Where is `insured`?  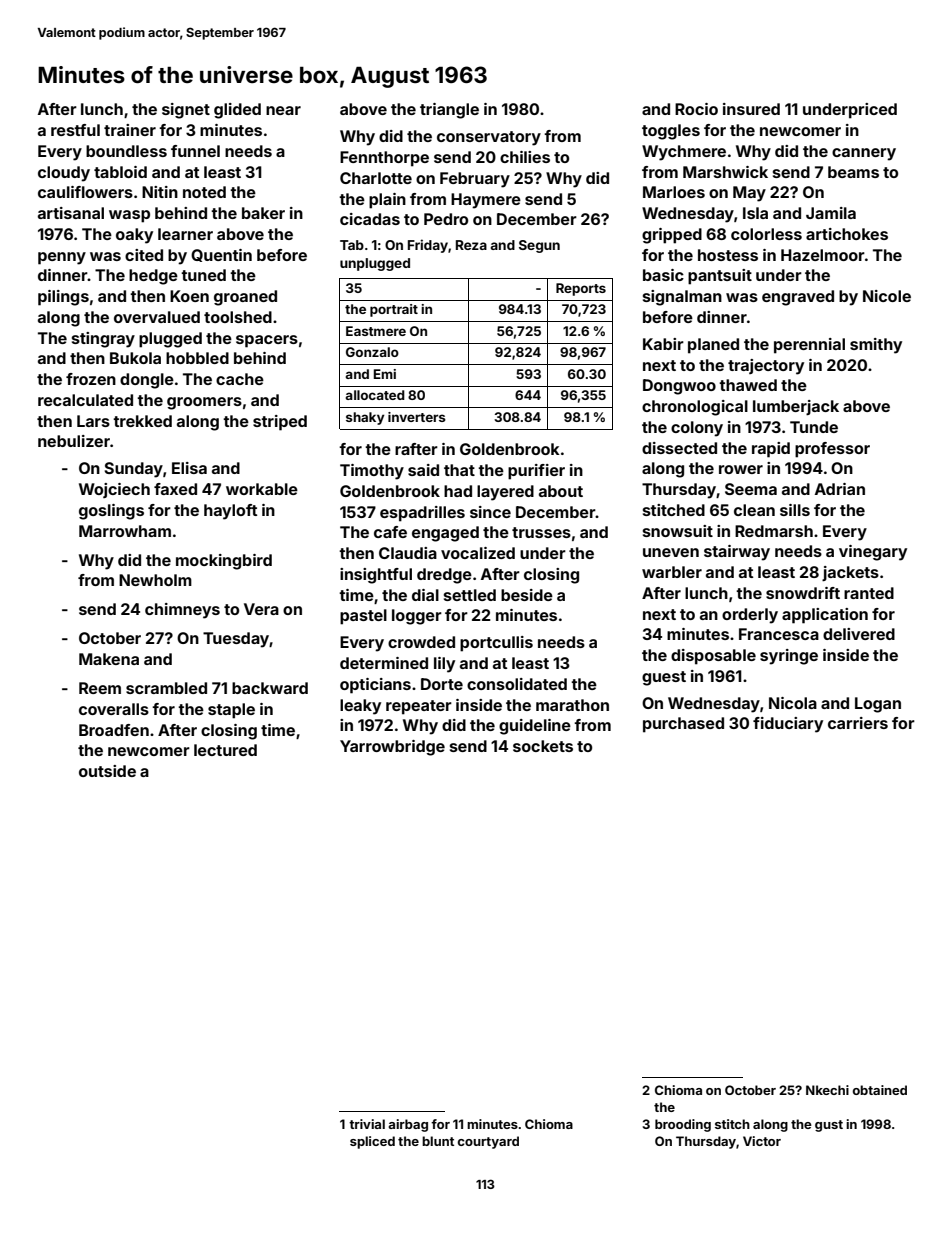 insured is located at coordinates (751, 109).
